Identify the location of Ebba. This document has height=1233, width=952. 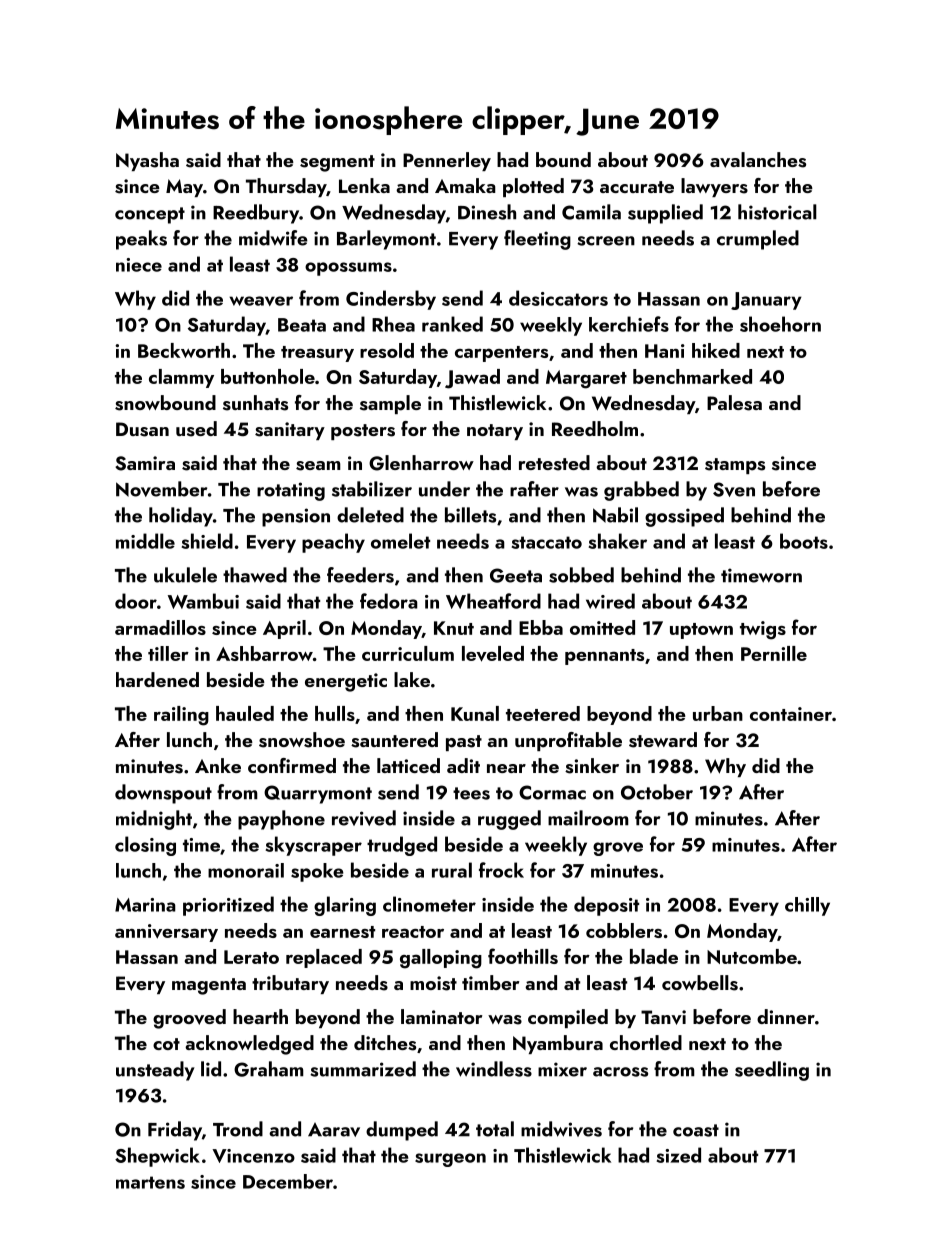
(541, 627).
